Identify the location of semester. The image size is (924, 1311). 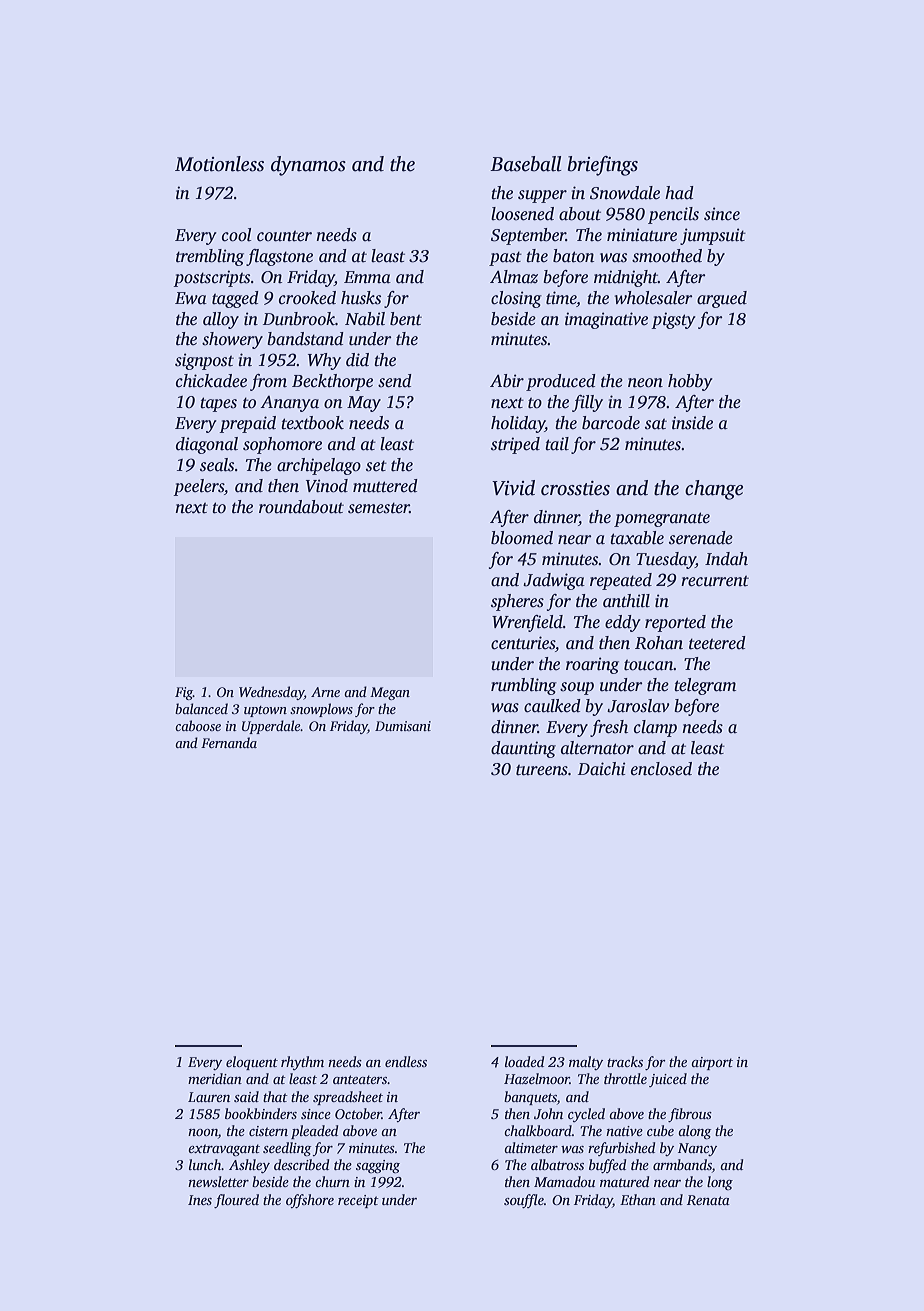
(379, 508).
